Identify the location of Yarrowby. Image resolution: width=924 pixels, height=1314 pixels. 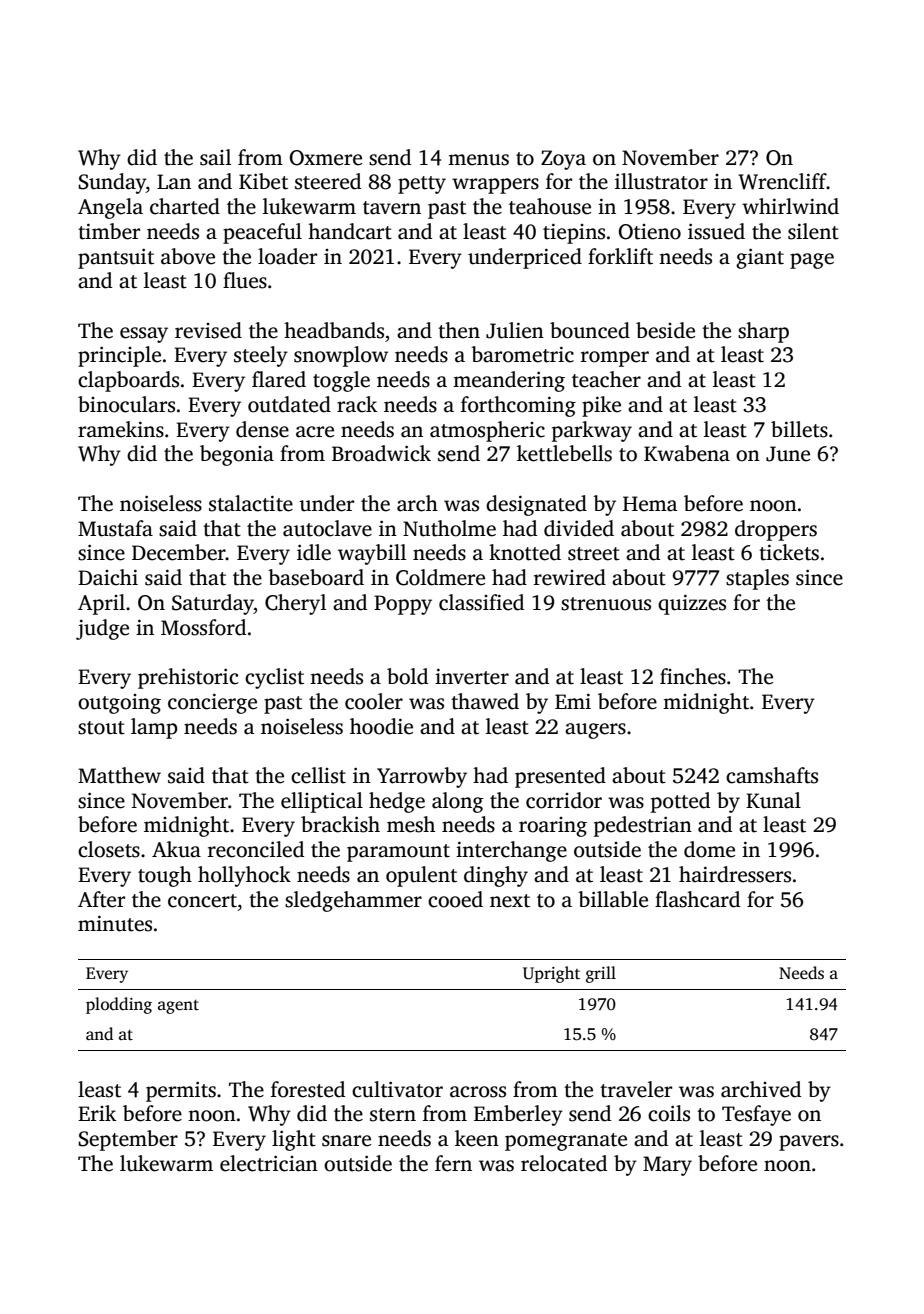
(422, 777).
